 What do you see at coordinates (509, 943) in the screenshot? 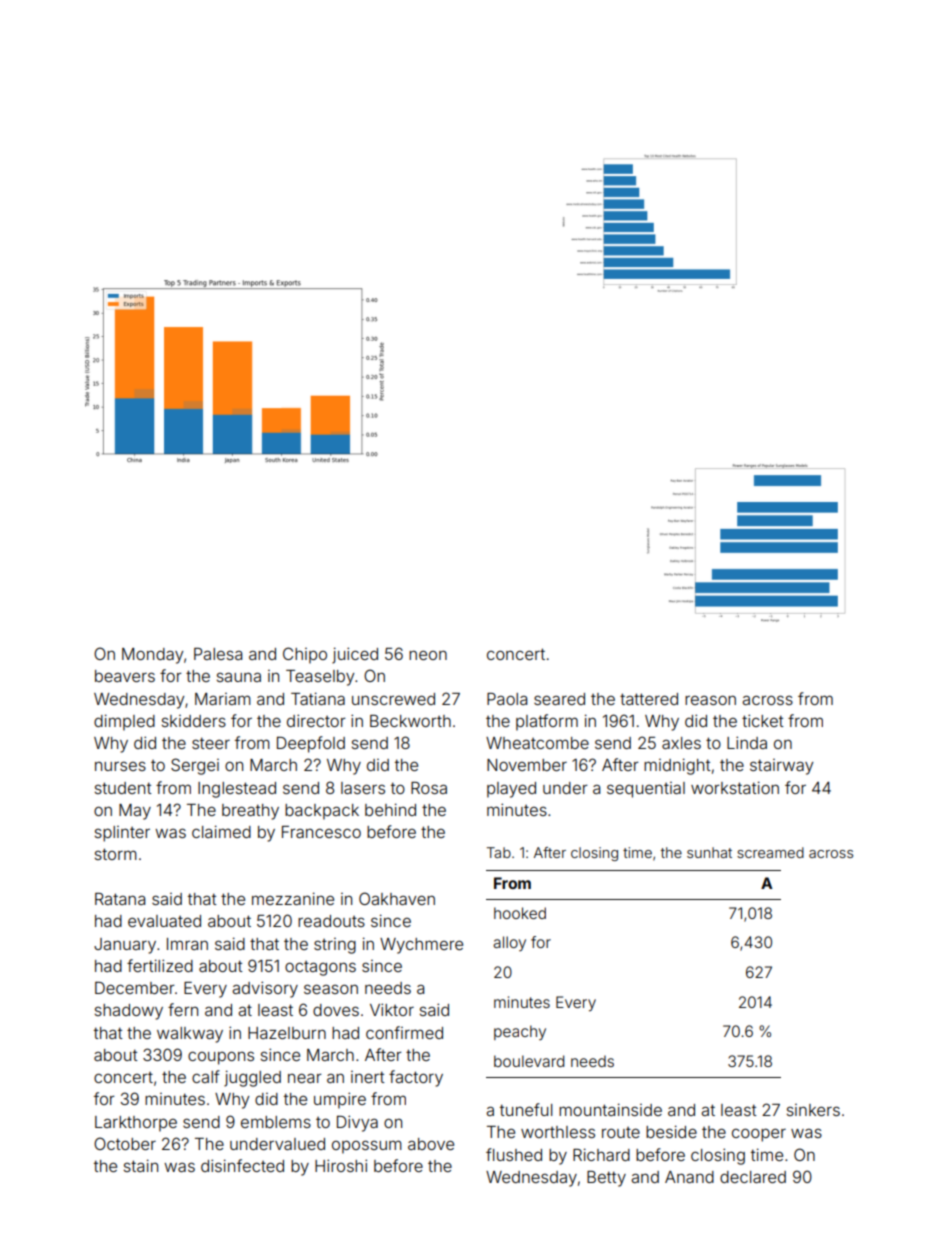
I see `alloy` at bounding box center [509, 943].
